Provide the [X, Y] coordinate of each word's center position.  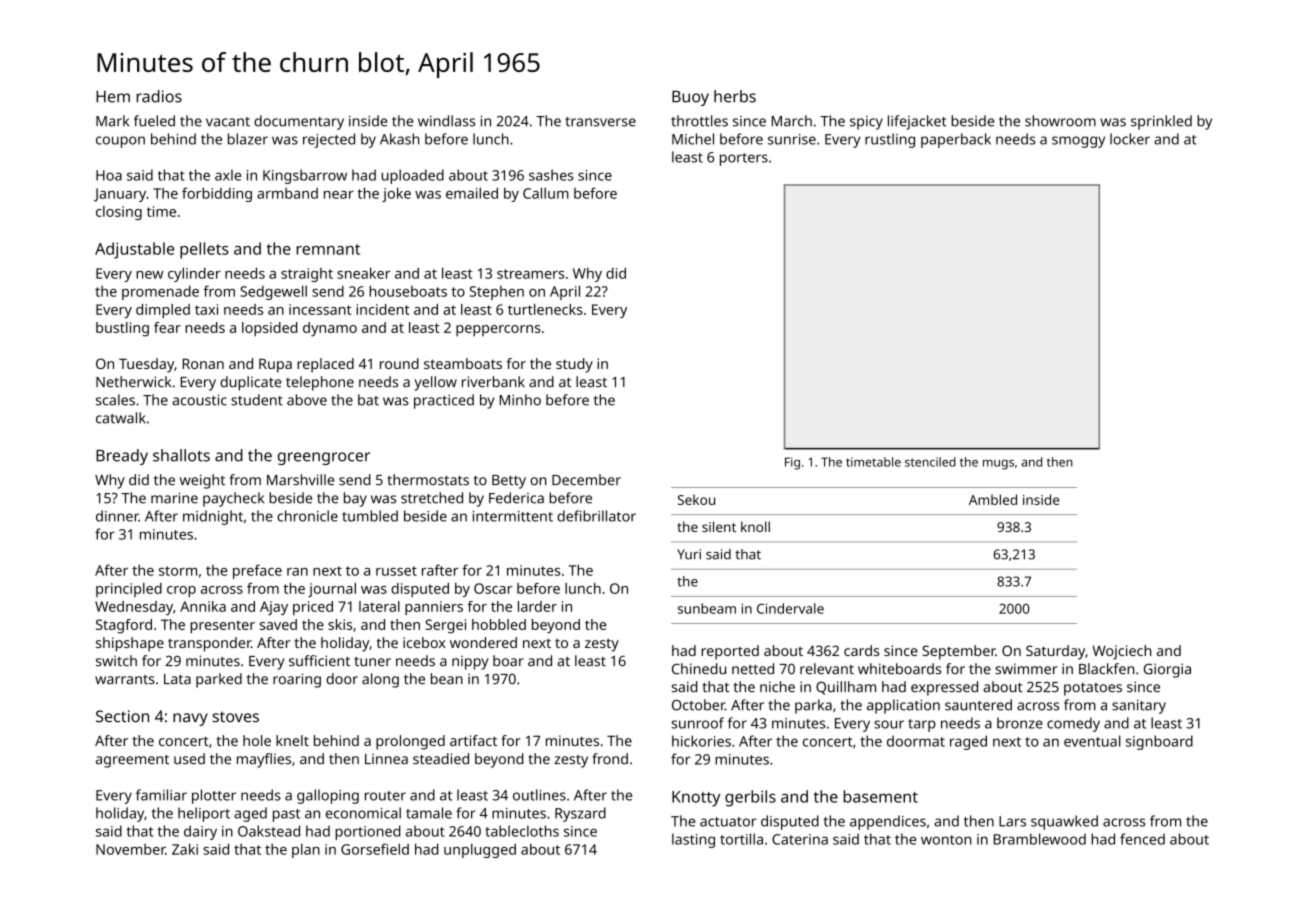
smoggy [1078, 142]
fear [167, 327]
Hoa [109, 175]
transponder [209, 644]
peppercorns [498, 331]
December [586, 479]
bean [447, 678]
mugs [998, 465]
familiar [161, 795]
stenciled [930, 462]
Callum [546, 193]
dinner [117, 516]
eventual [1092, 741]
